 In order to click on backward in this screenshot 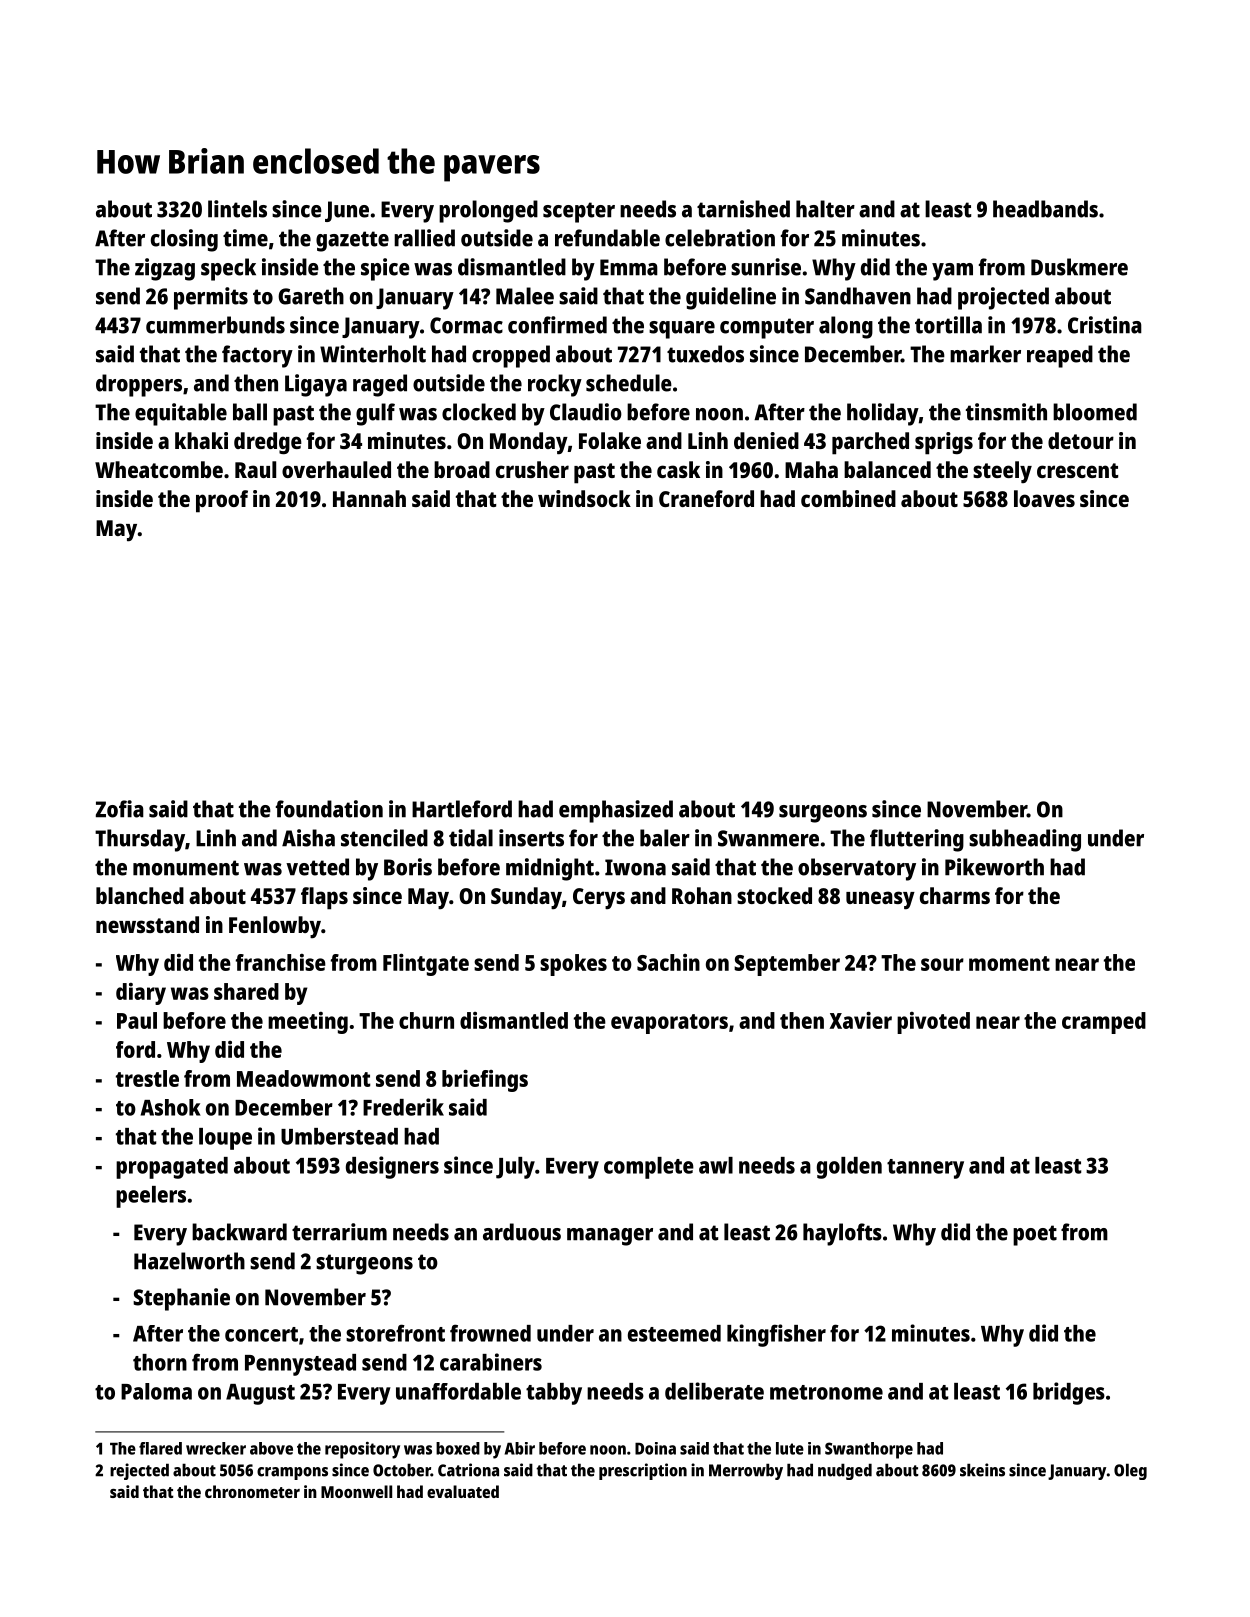, I will do `click(239, 1232)`.
